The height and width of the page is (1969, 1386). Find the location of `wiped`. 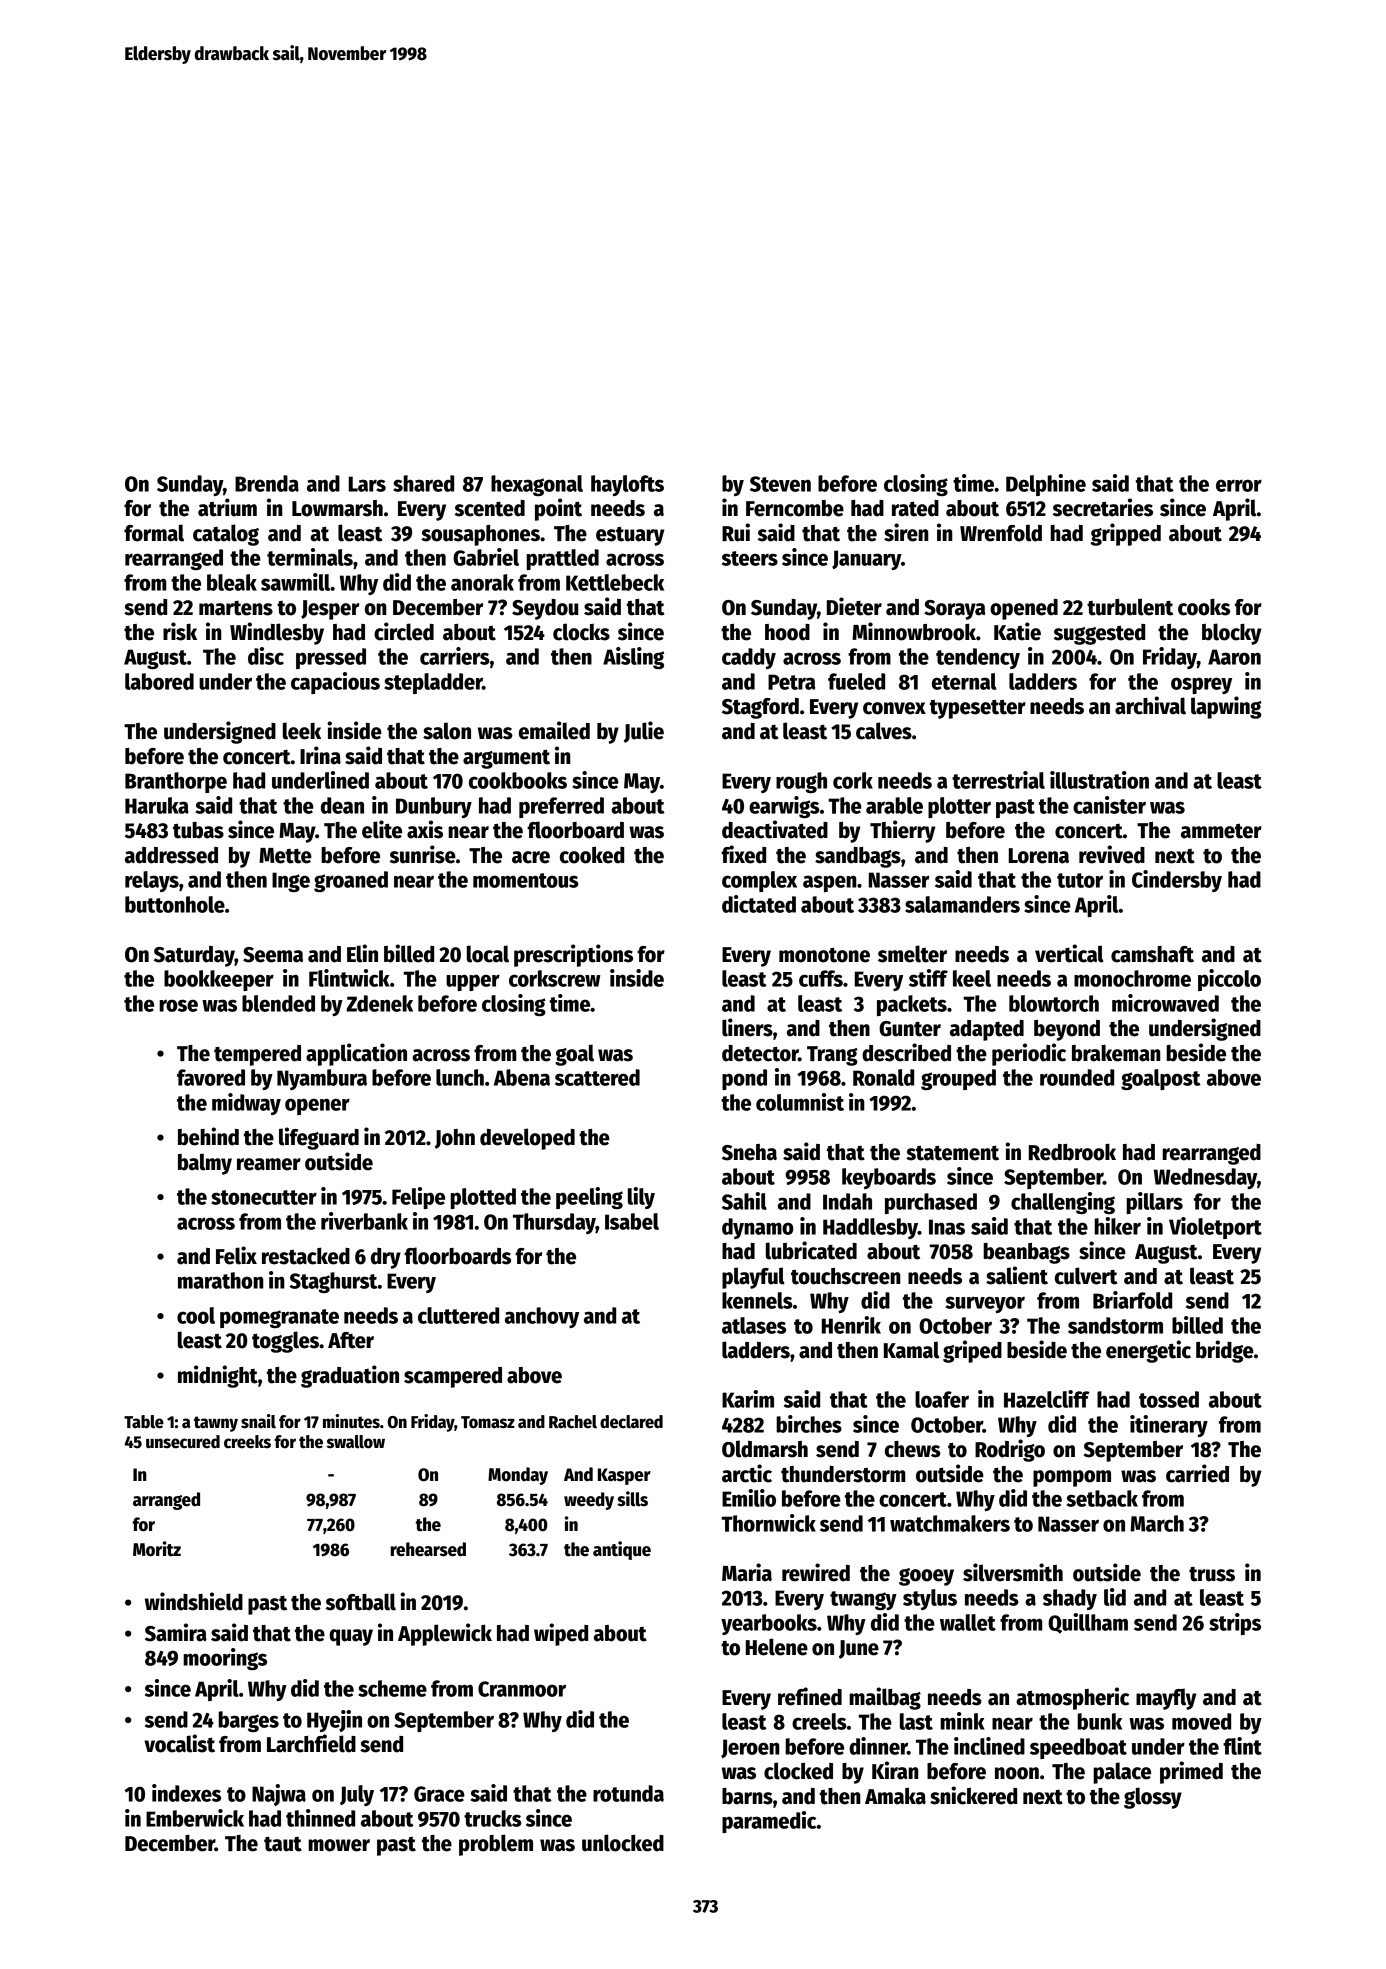

wiped is located at coordinates (561, 1634).
